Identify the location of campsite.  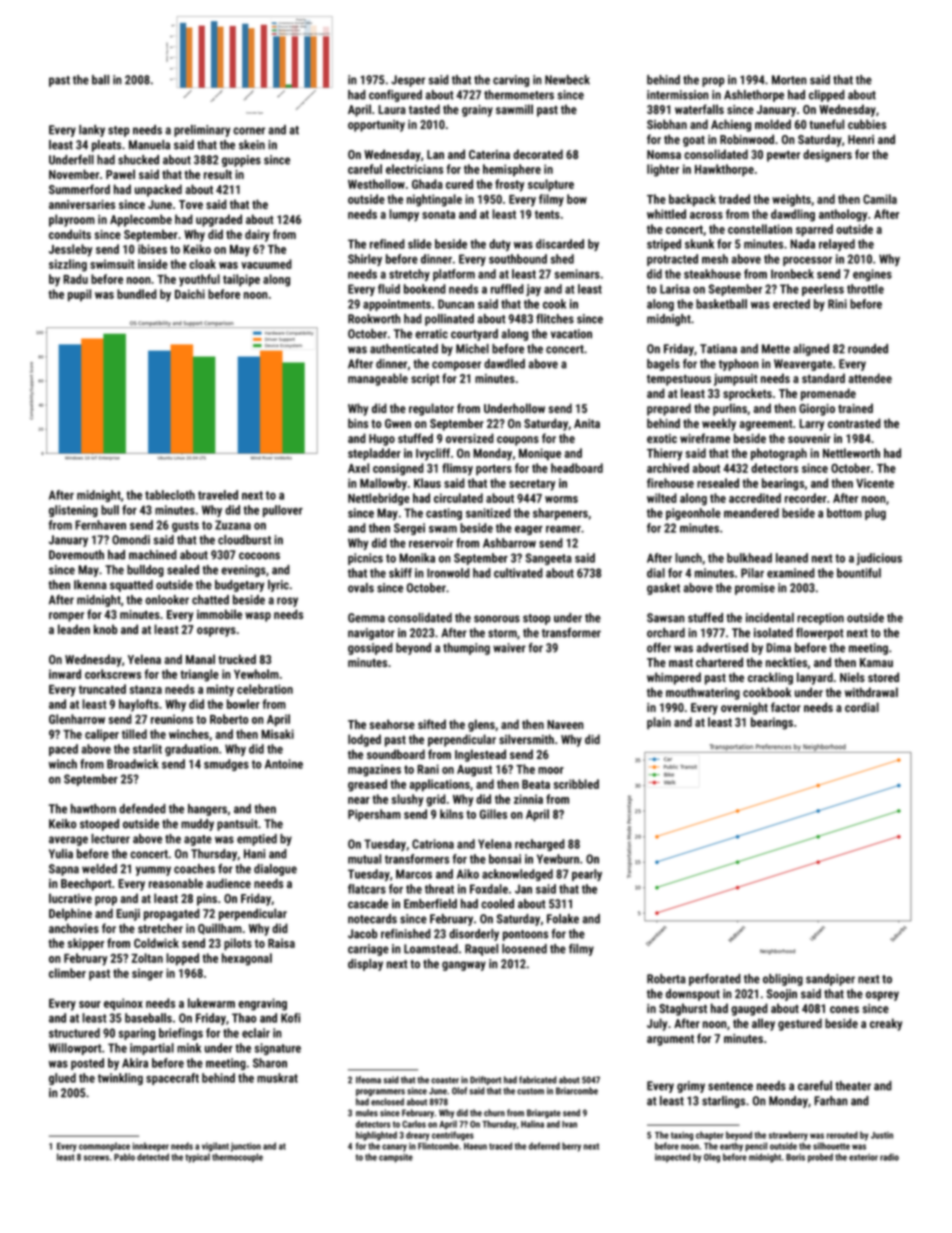
(396, 1158).
